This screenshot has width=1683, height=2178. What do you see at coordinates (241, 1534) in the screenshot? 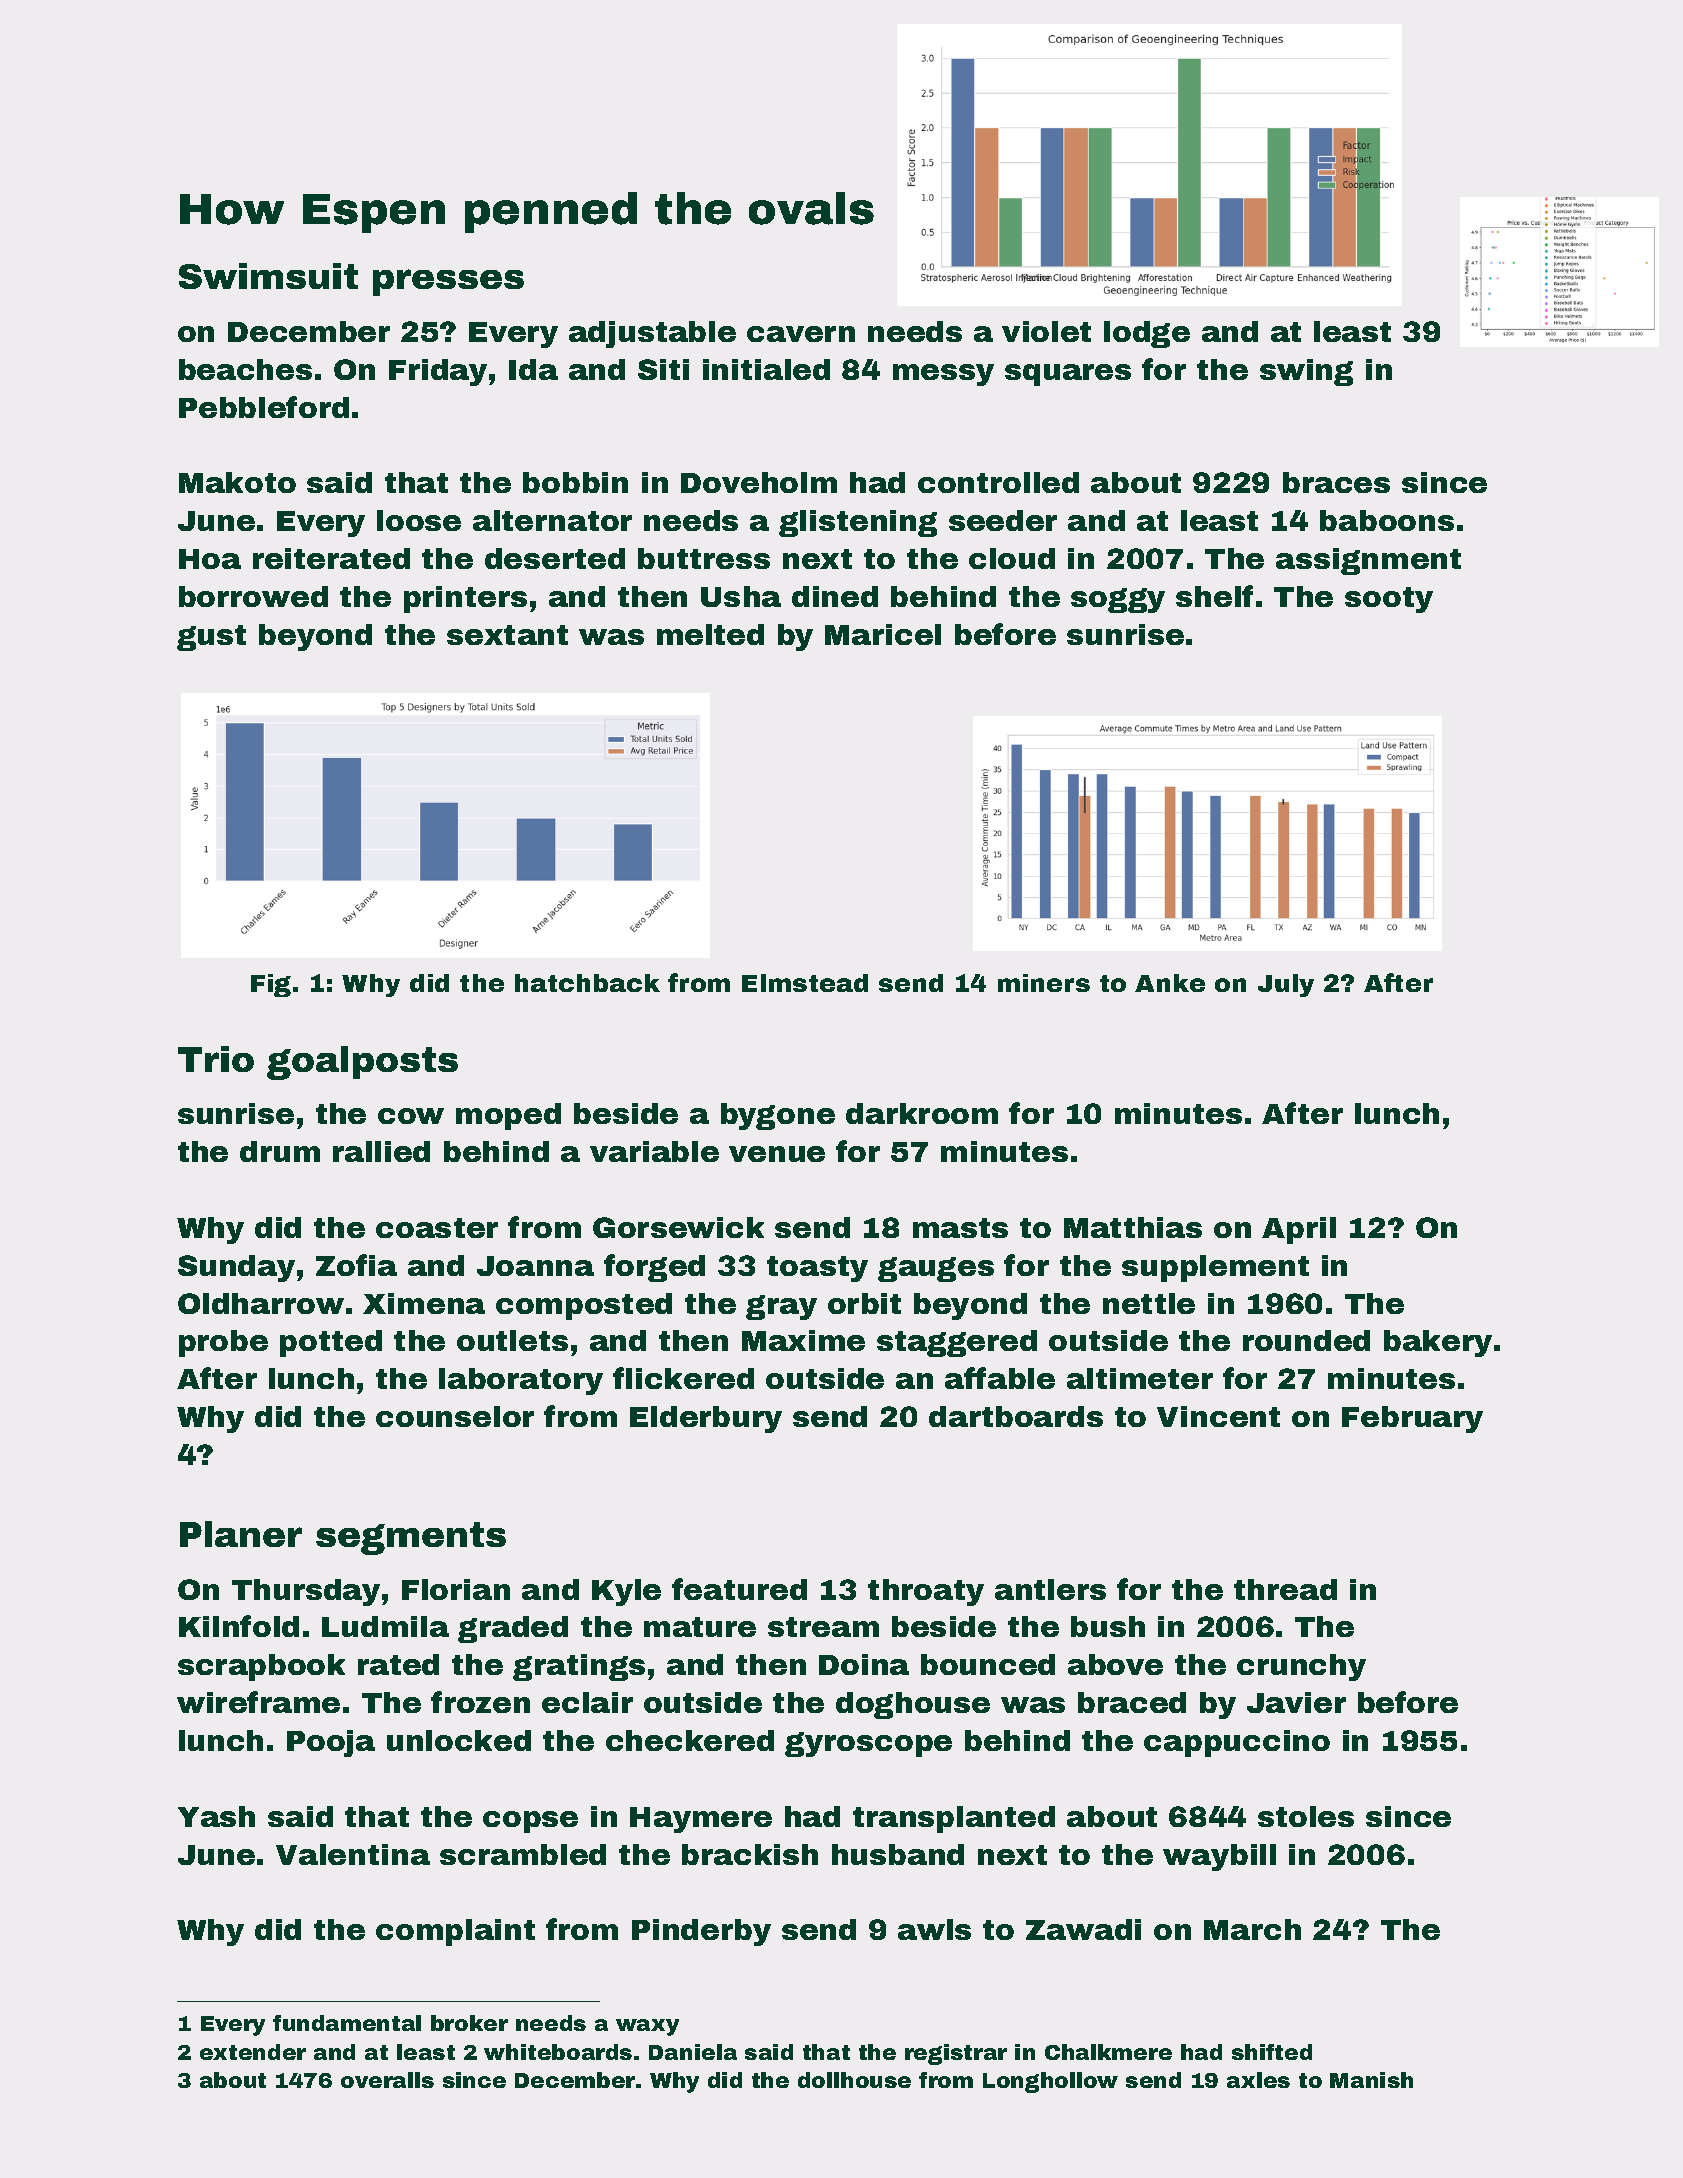
I see `Planer` at bounding box center [241, 1534].
